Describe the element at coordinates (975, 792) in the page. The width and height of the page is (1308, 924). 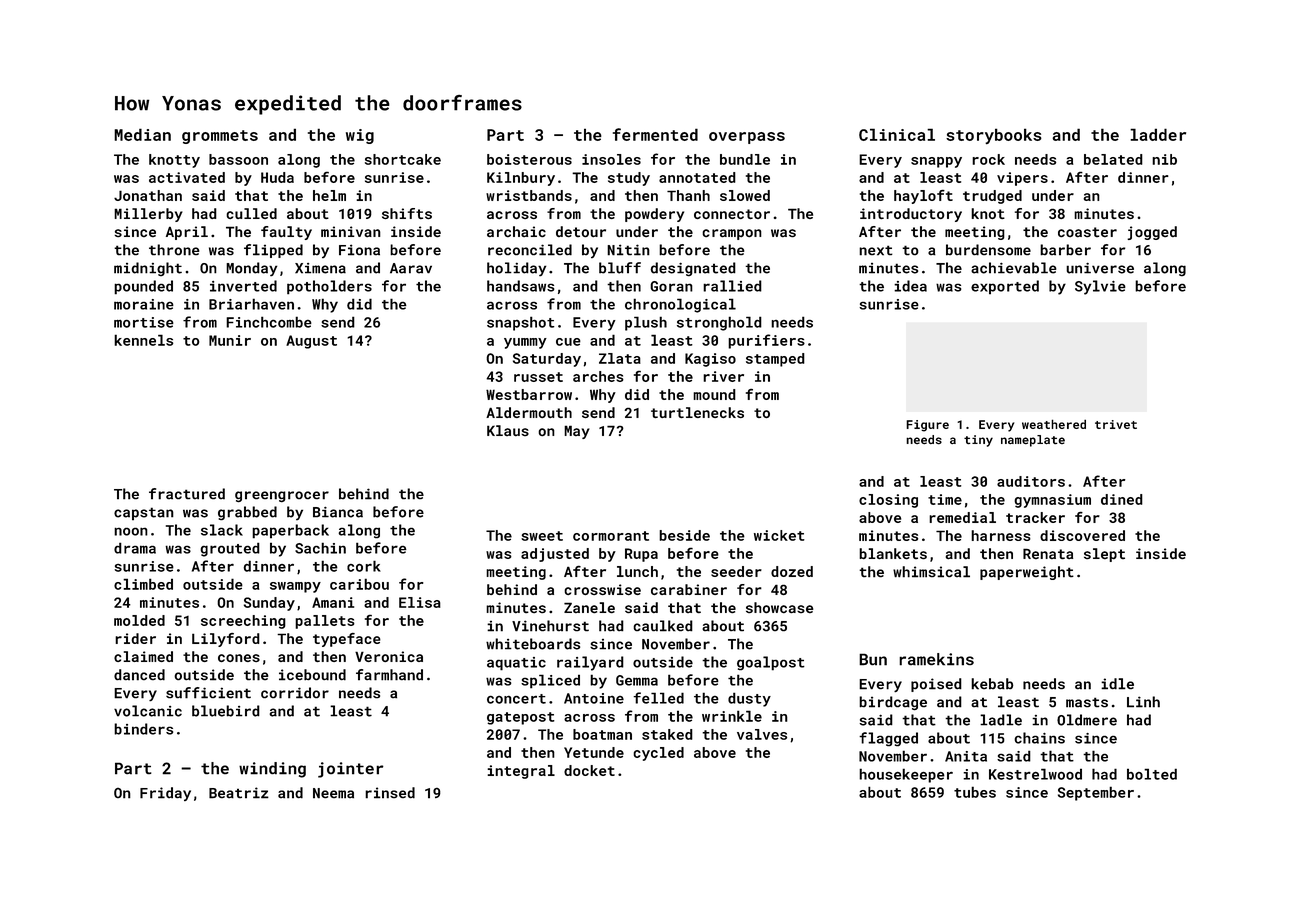
I see `tubes` at that location.
